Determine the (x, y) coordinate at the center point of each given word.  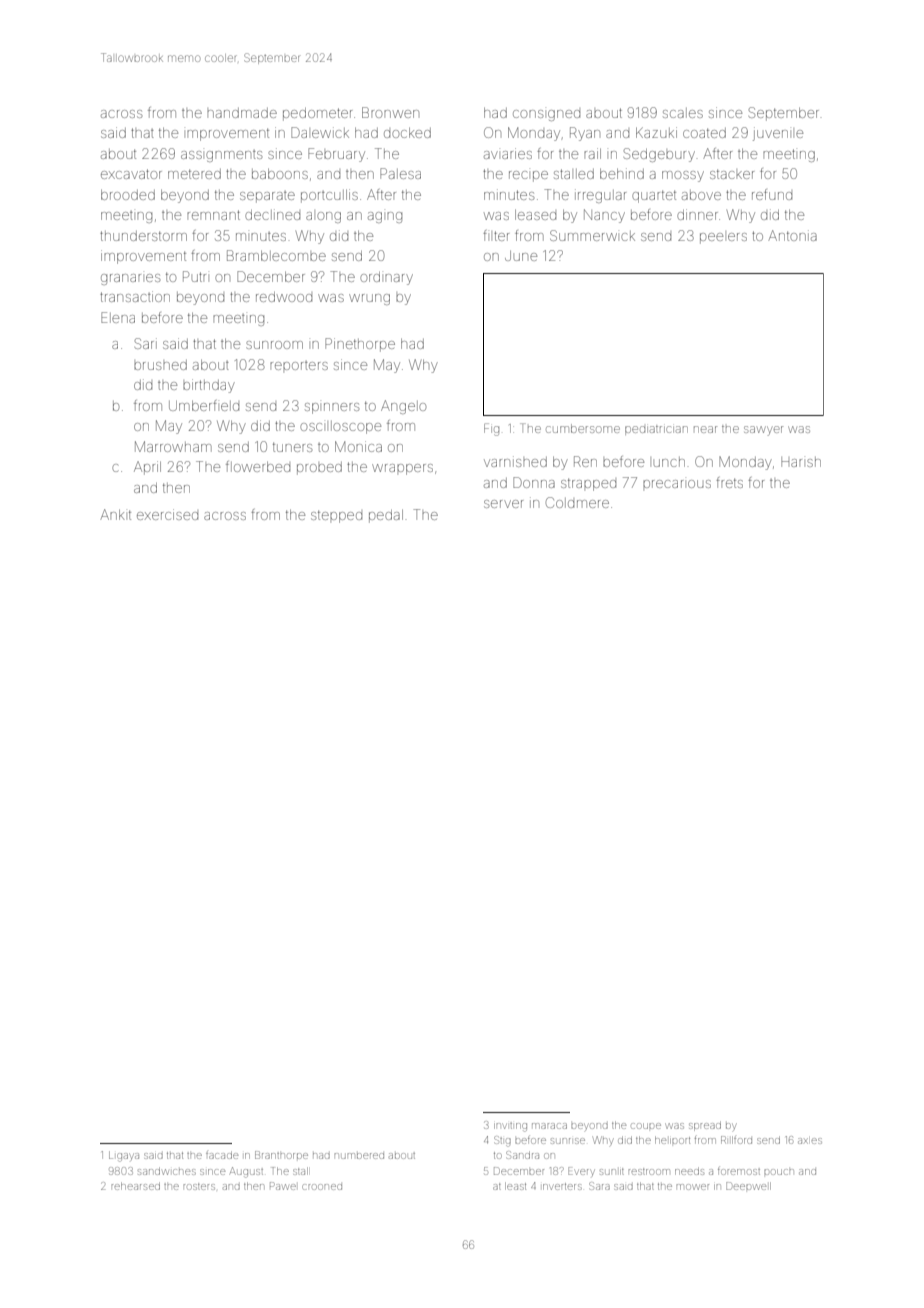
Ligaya (124, 1156)
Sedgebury (659, 155)
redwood (284, 297)
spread (705, 1126)
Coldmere (577, 502)
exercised (167, 514)
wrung (369, 299)
